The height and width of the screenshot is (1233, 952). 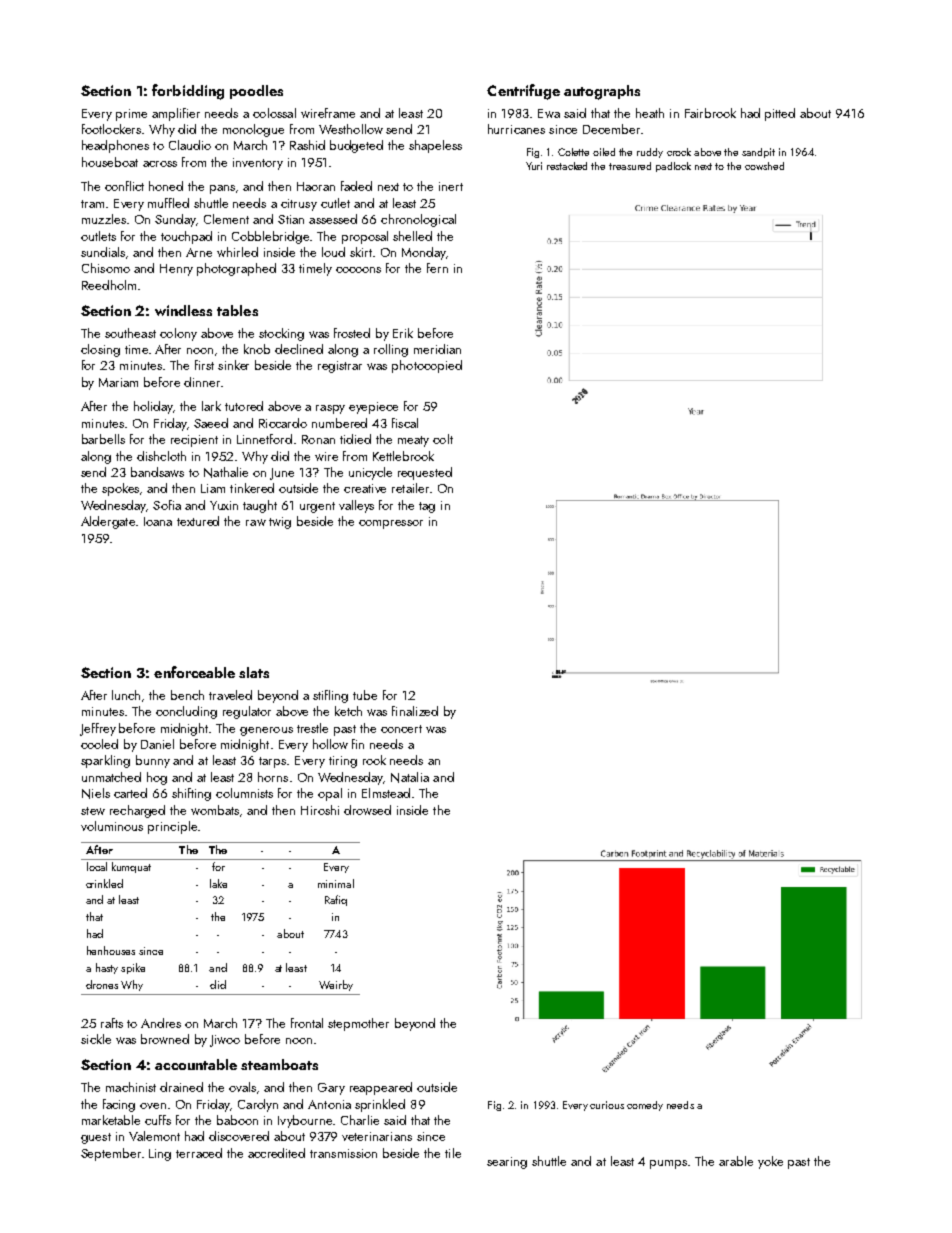 What do you see at coordinates (256, 522) in the screenshot?
I see `raw` at bounding box center [256, 522].
